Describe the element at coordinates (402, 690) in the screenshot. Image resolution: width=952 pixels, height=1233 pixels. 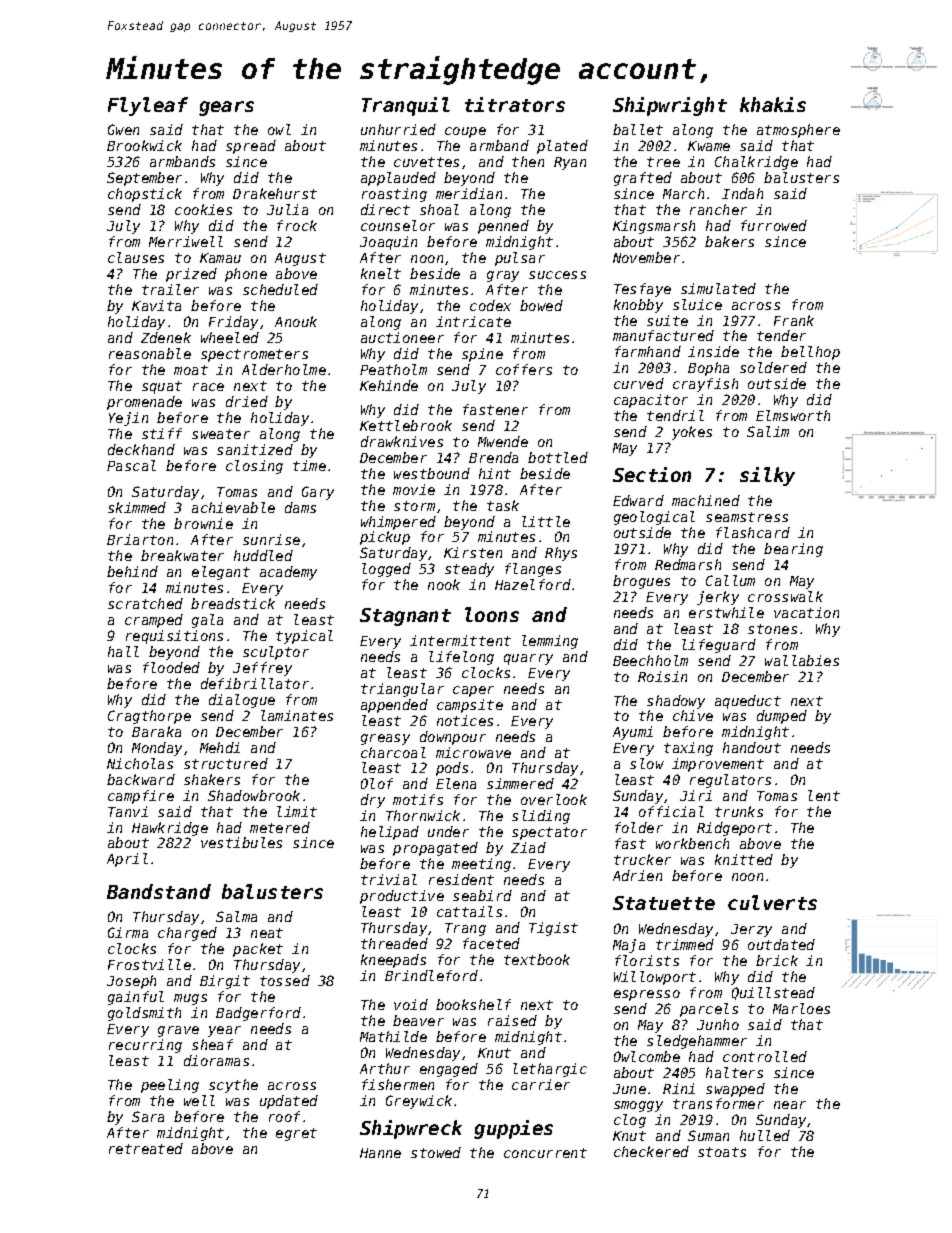
I see `triangular` at that location.
